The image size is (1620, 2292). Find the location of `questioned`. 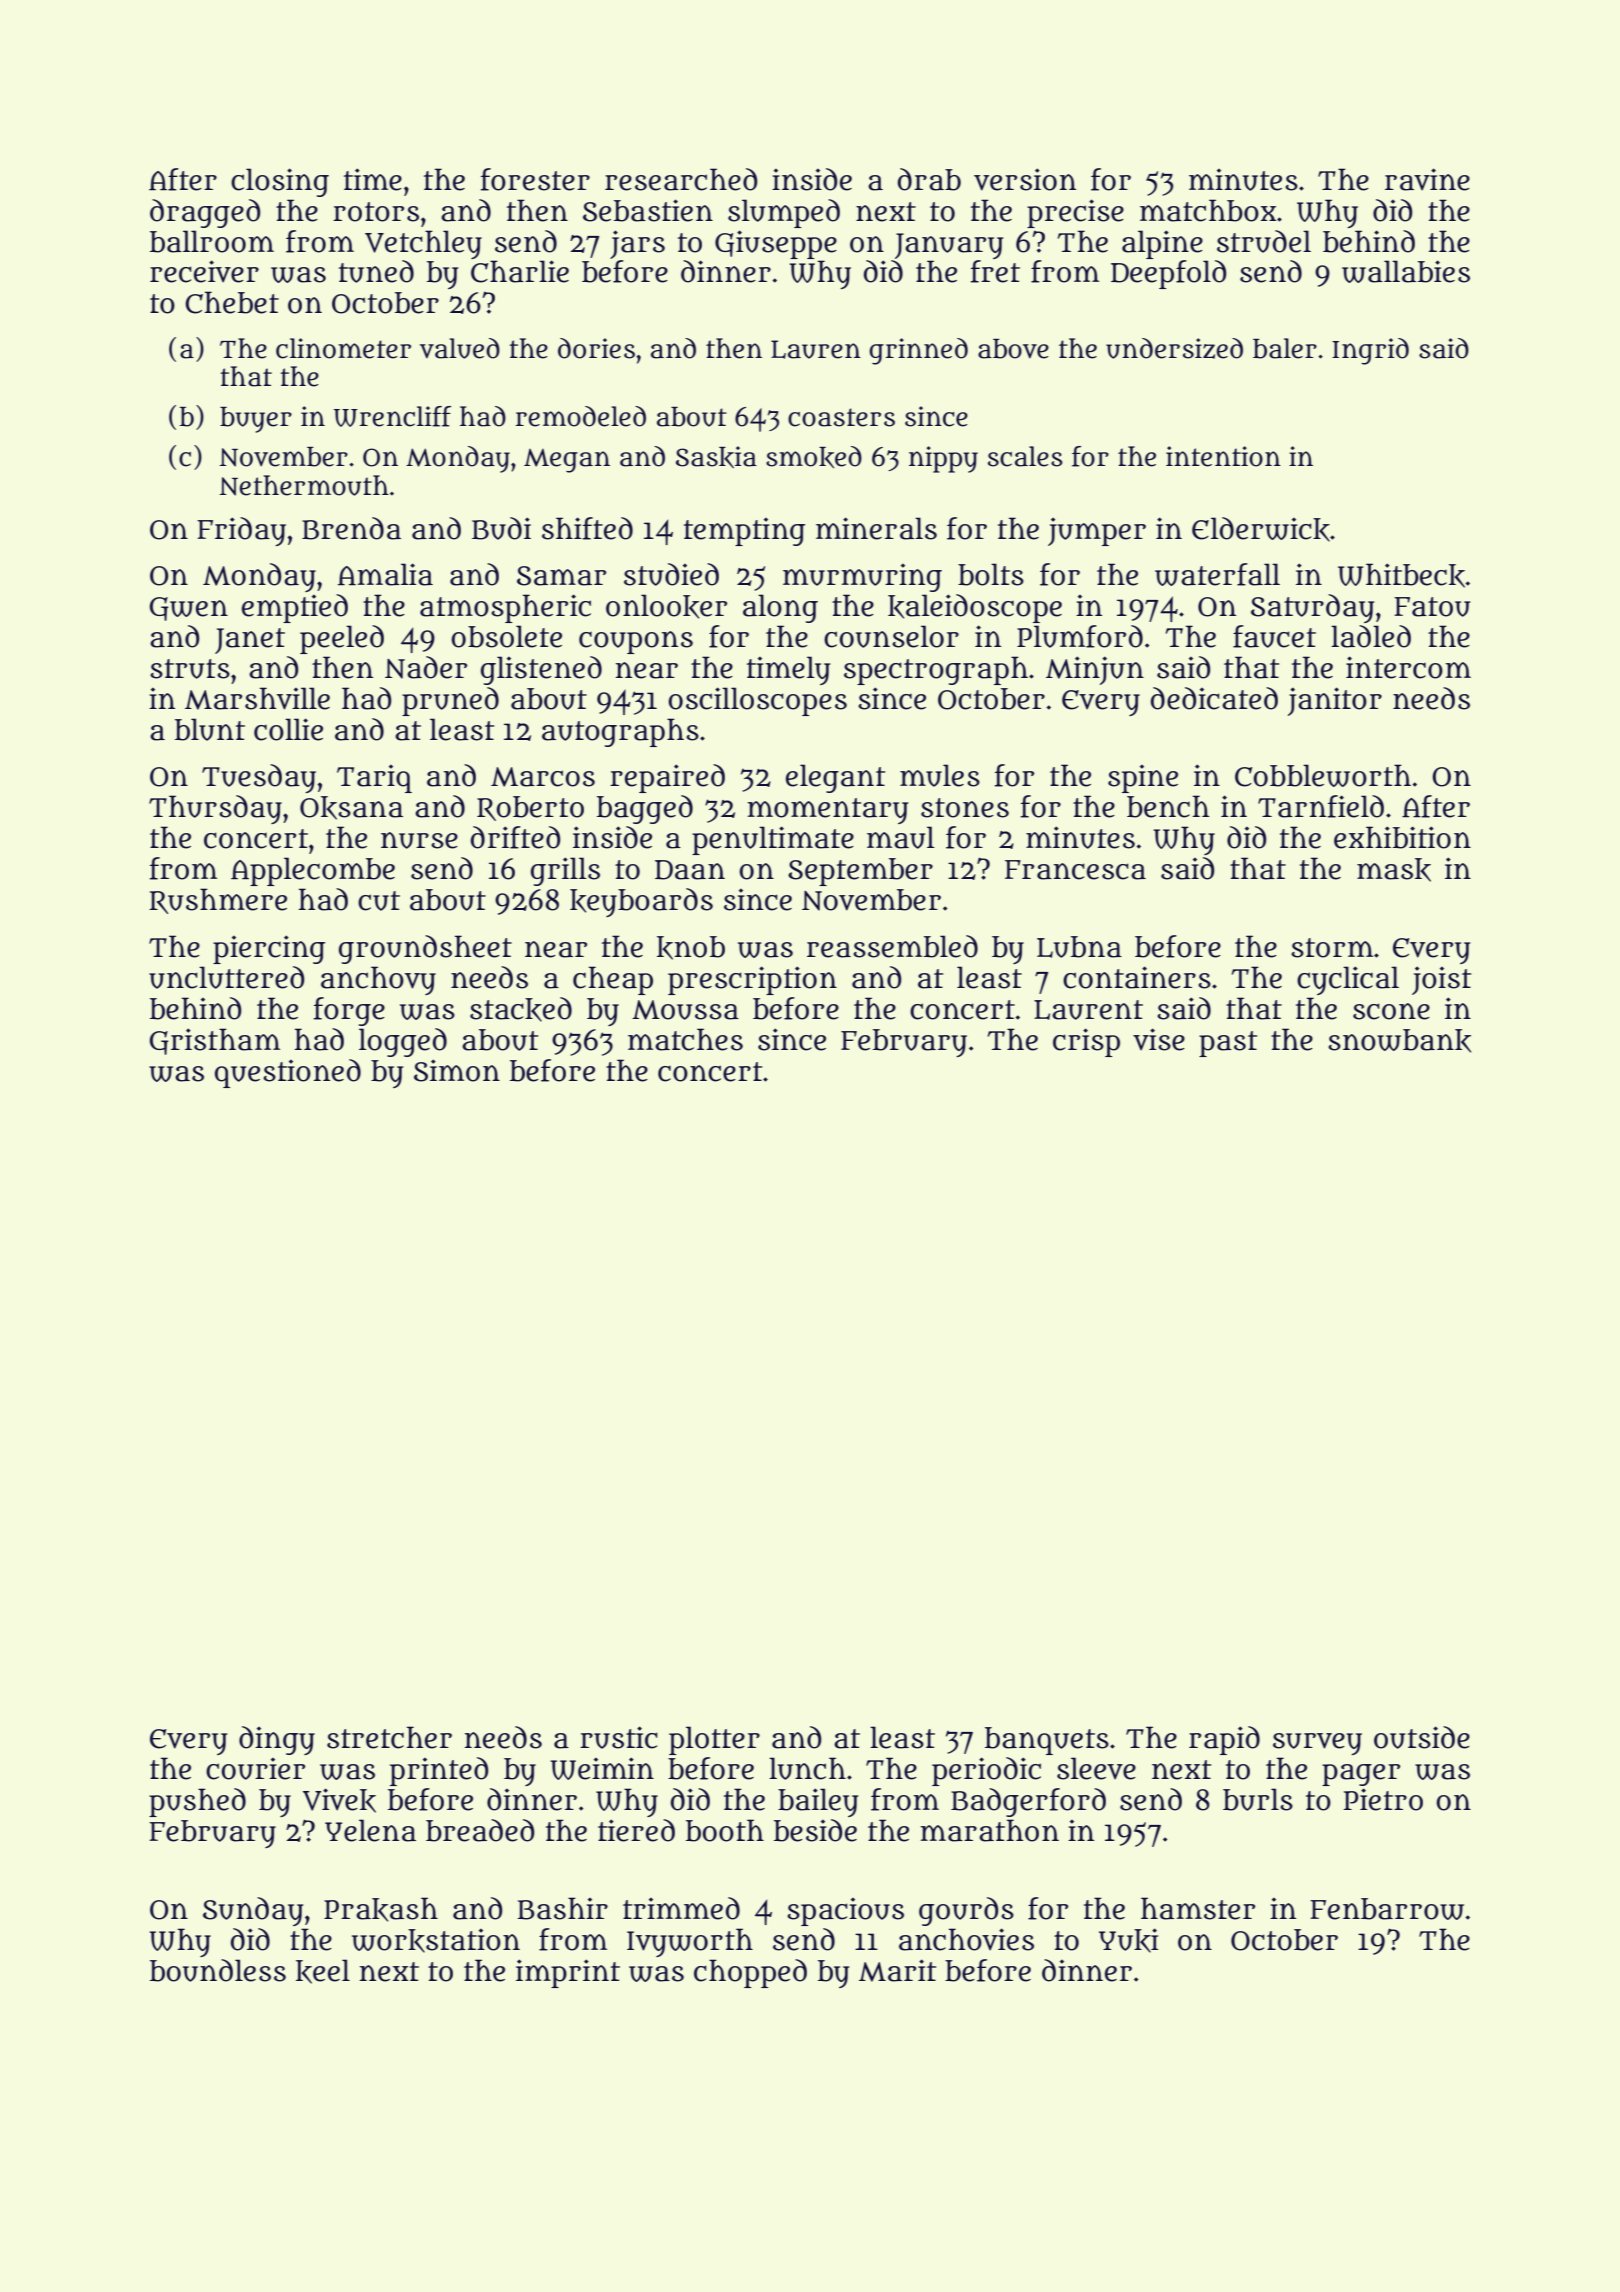

questioned is located at coordinates (288, 1073).
